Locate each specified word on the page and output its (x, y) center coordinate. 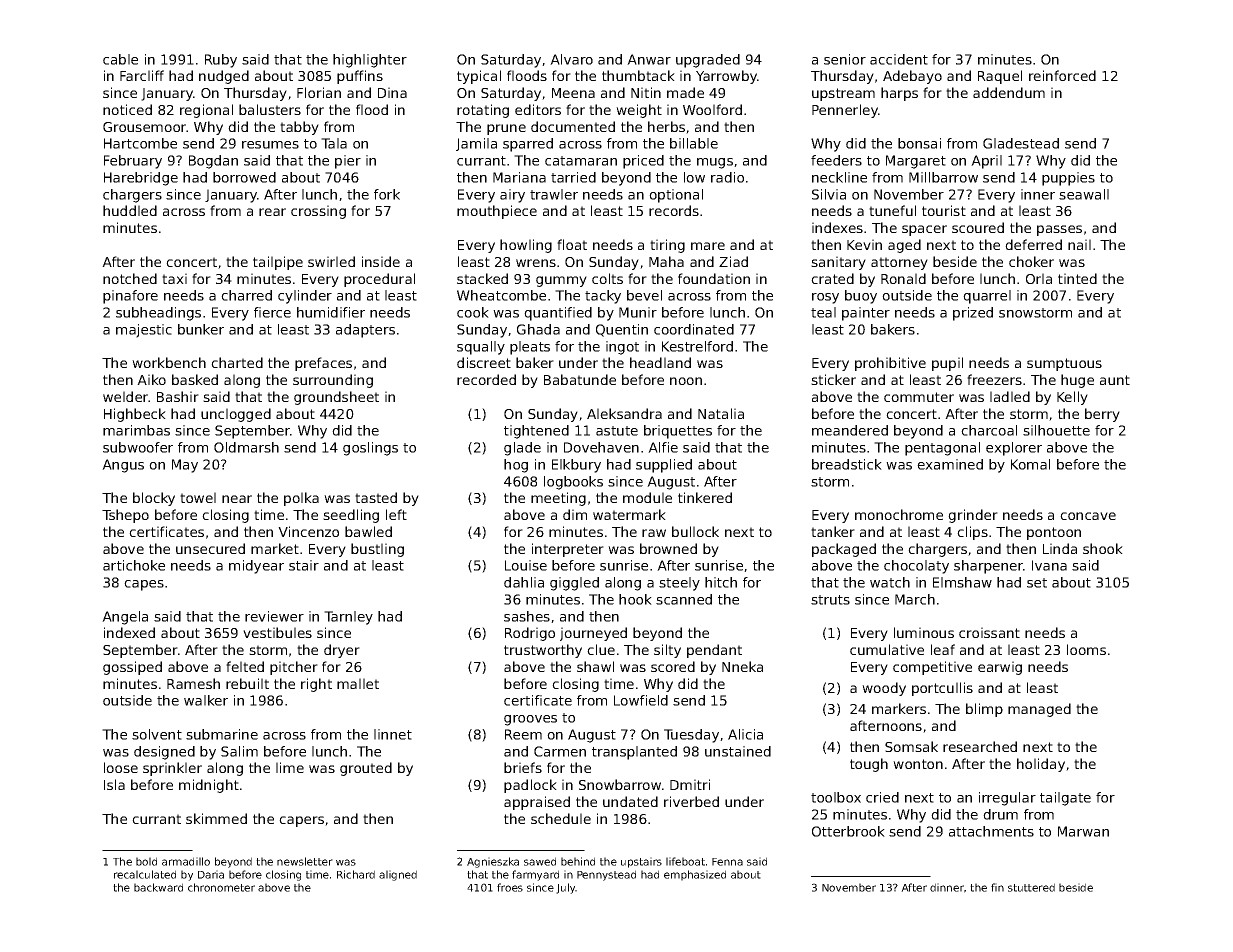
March (915, 599)
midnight (209, 786)
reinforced (1062, 75)
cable (120, 59)
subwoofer (138, 447)
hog (516, 466)
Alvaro (571, 59)
